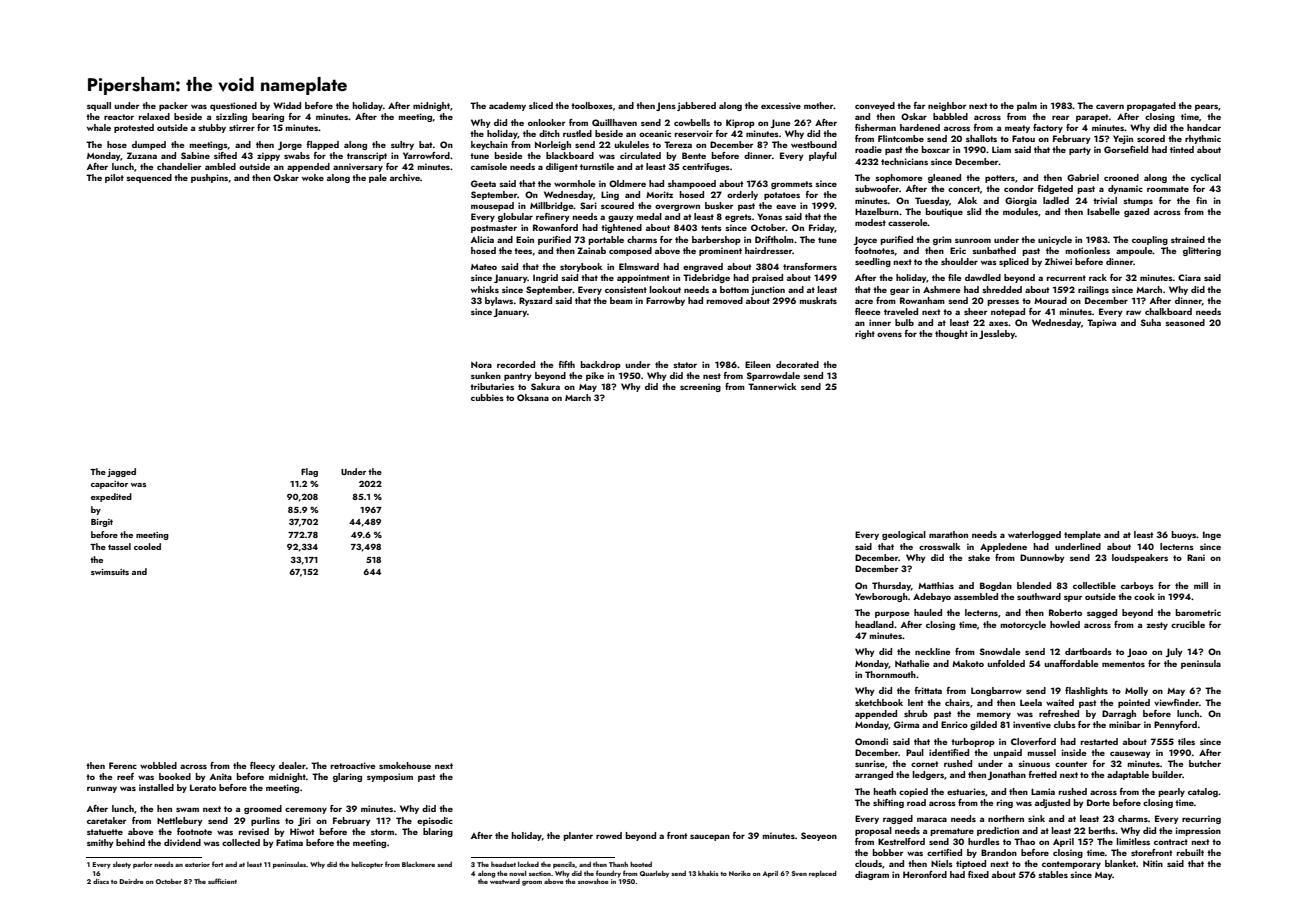 The height and width of the page is (924, 1308). Describe the element at coordinates (481, 364) in the page. I see `Nora` at that location.
